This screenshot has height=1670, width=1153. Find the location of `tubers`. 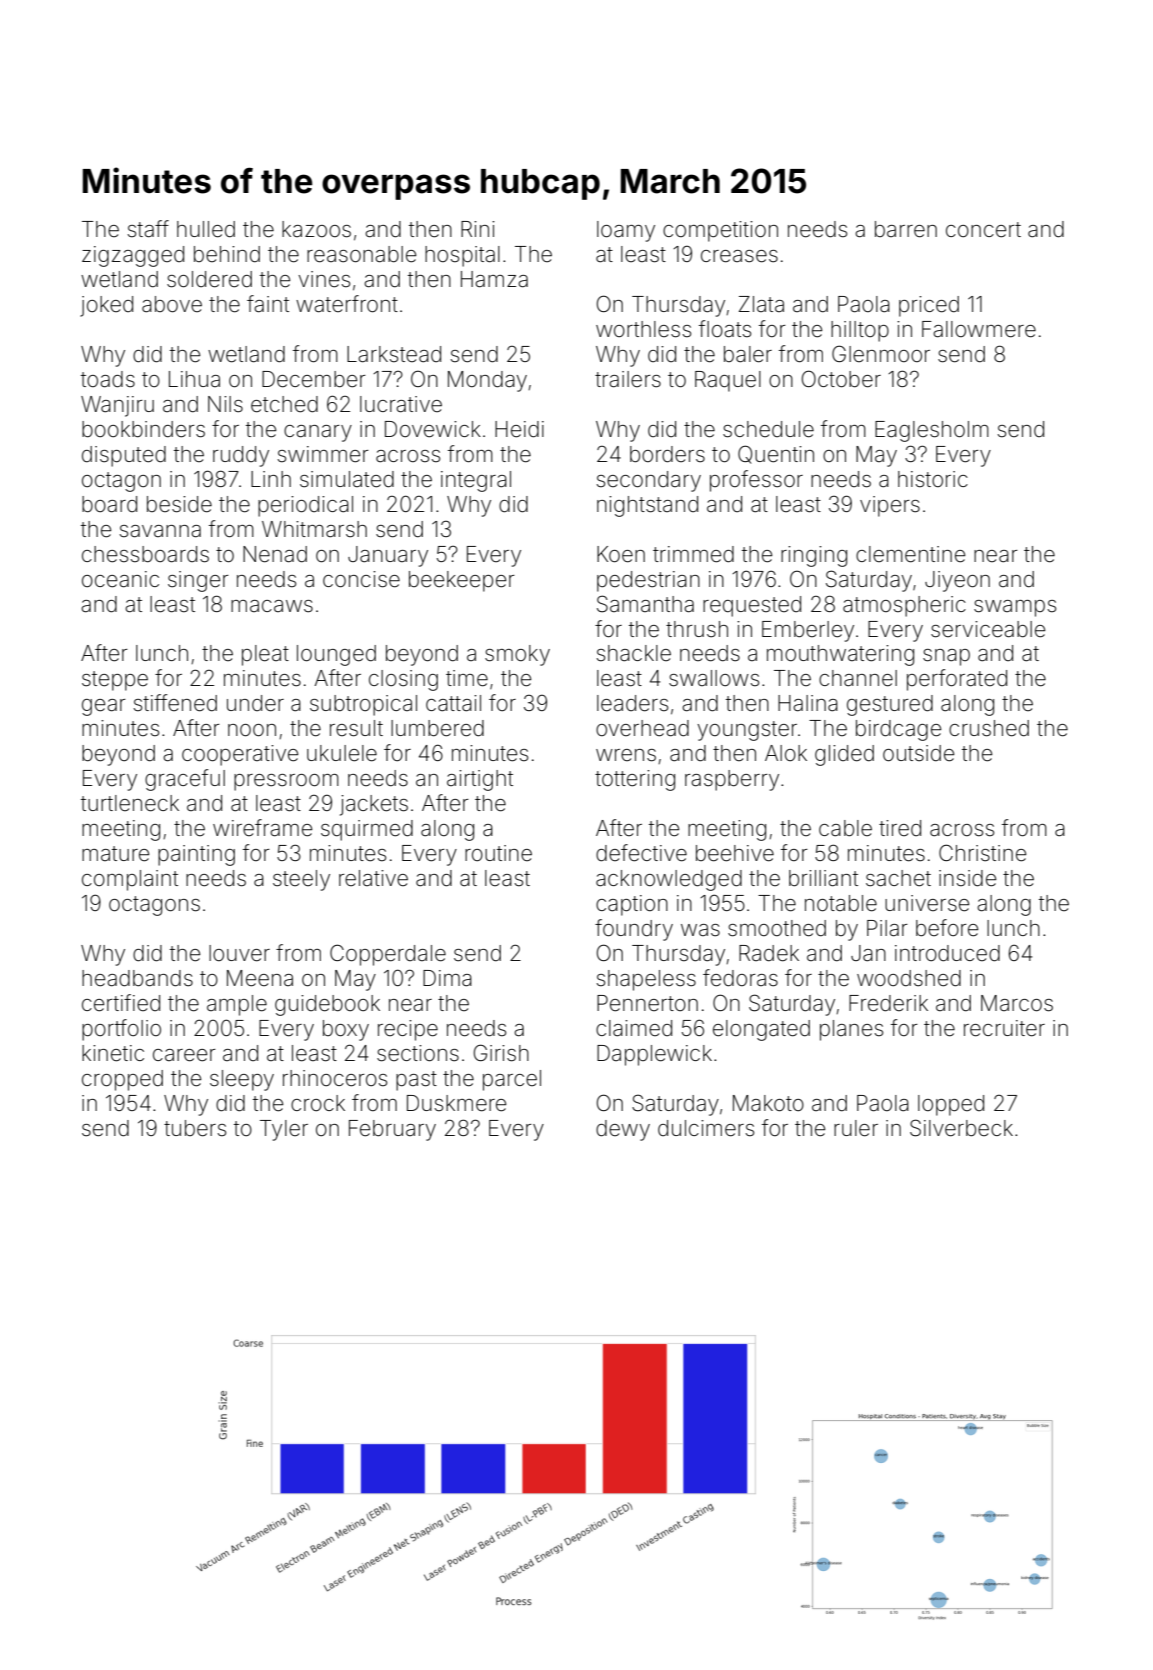

tubers is located at coordinates (195, 1128).
